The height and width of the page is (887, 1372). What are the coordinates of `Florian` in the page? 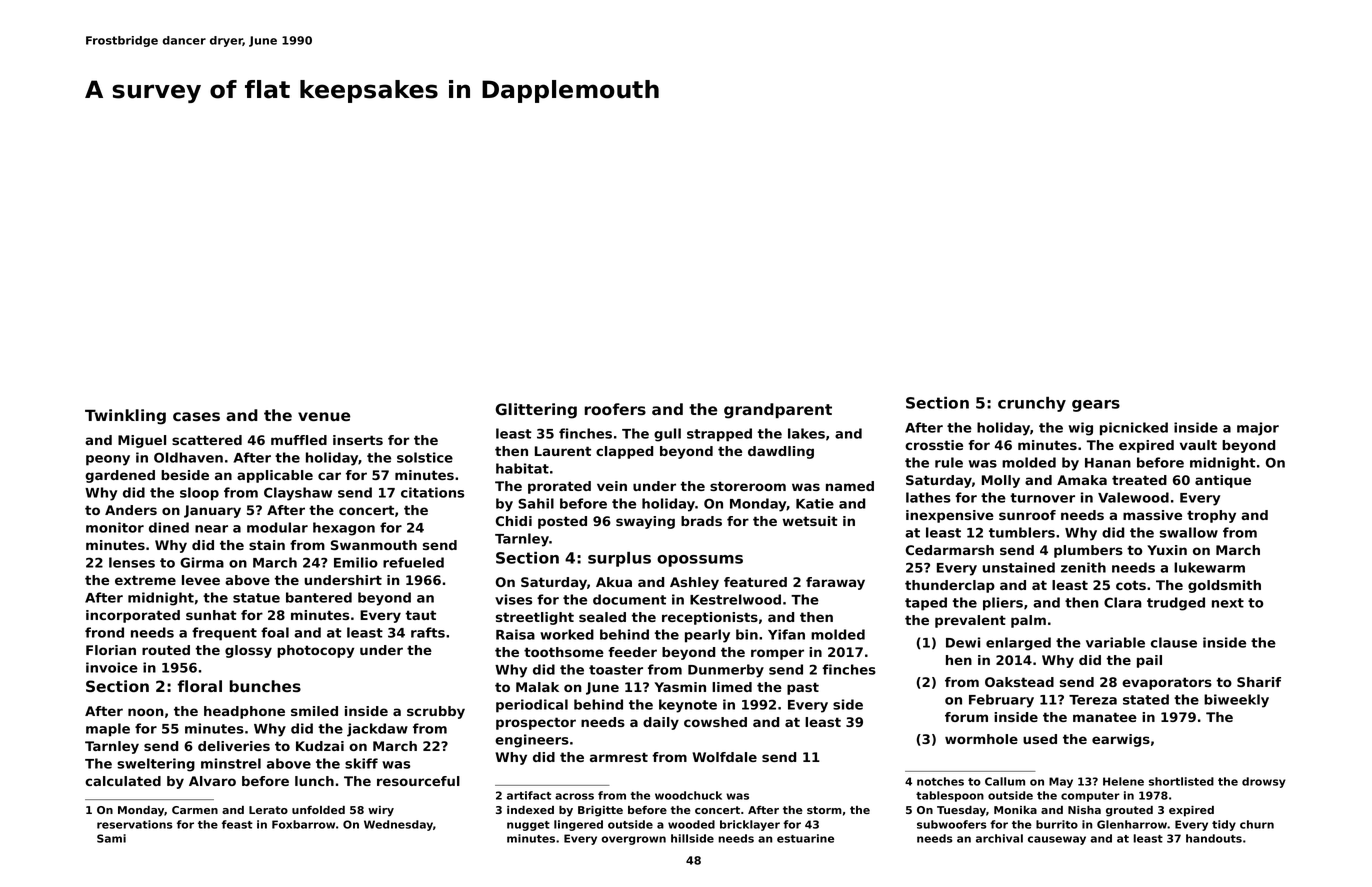 It's located at (111, 650).
